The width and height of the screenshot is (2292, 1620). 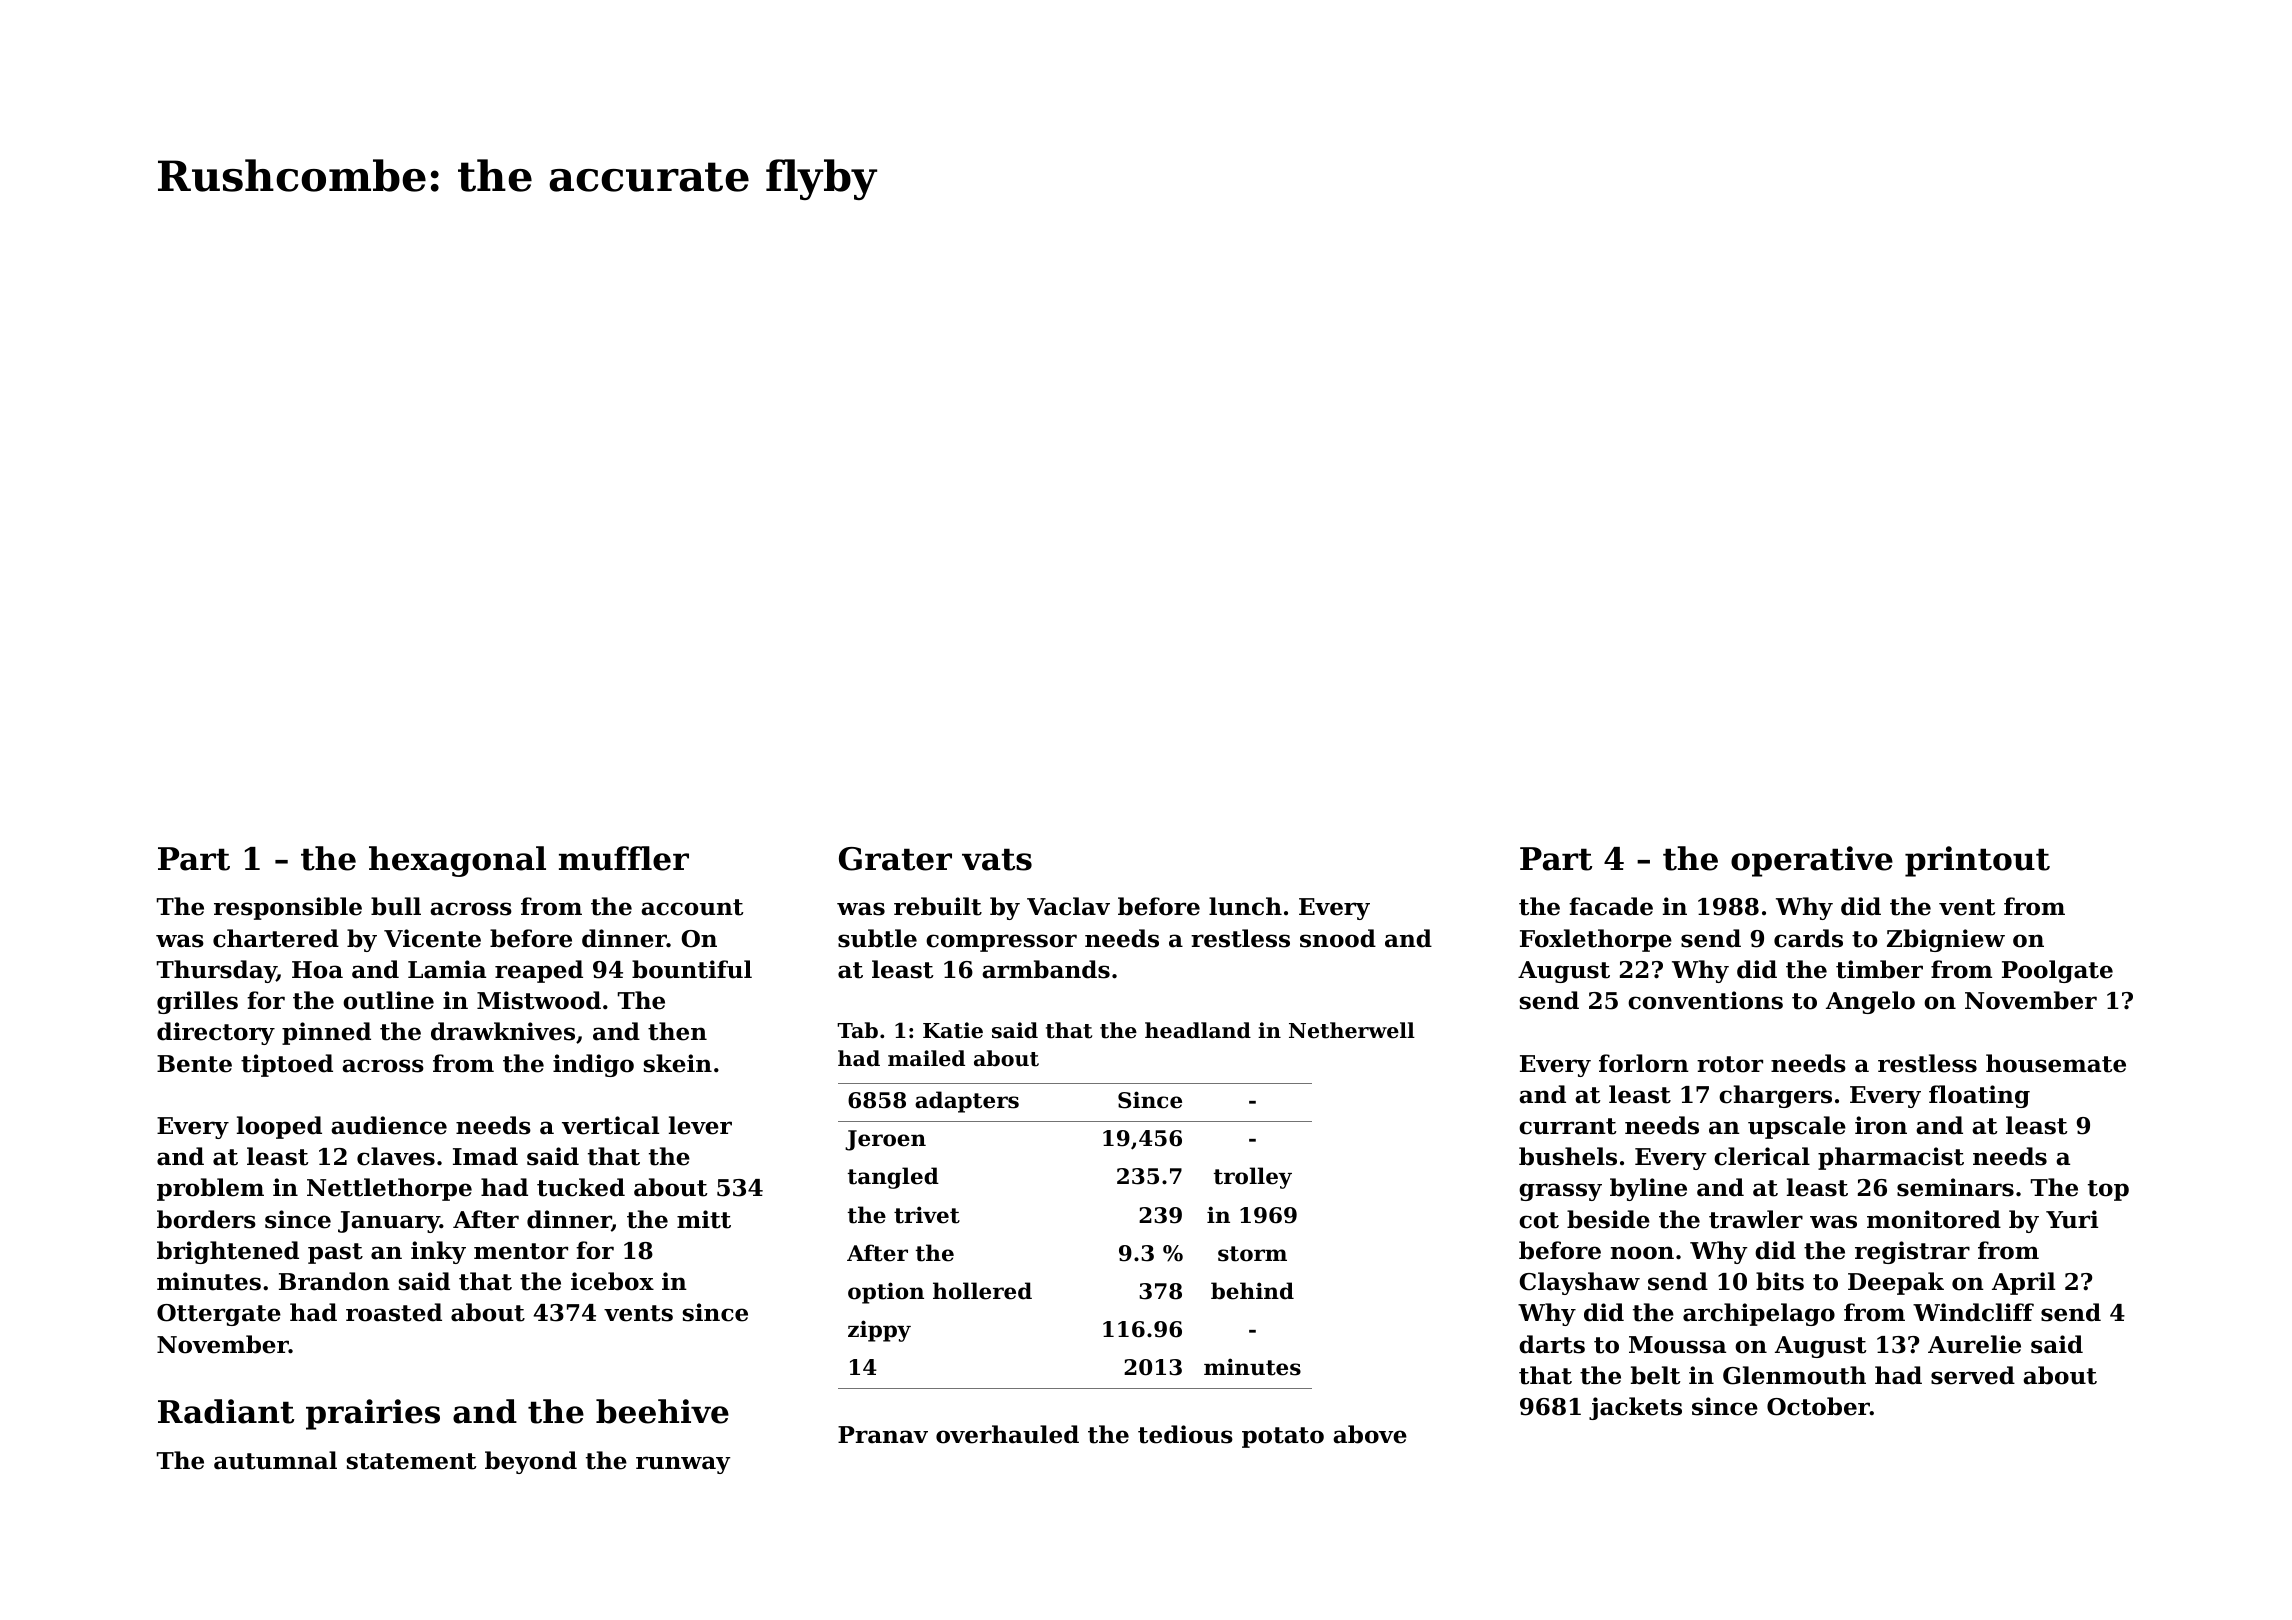 I want to click on Windcliff, so click(x=1973, y=1312).
